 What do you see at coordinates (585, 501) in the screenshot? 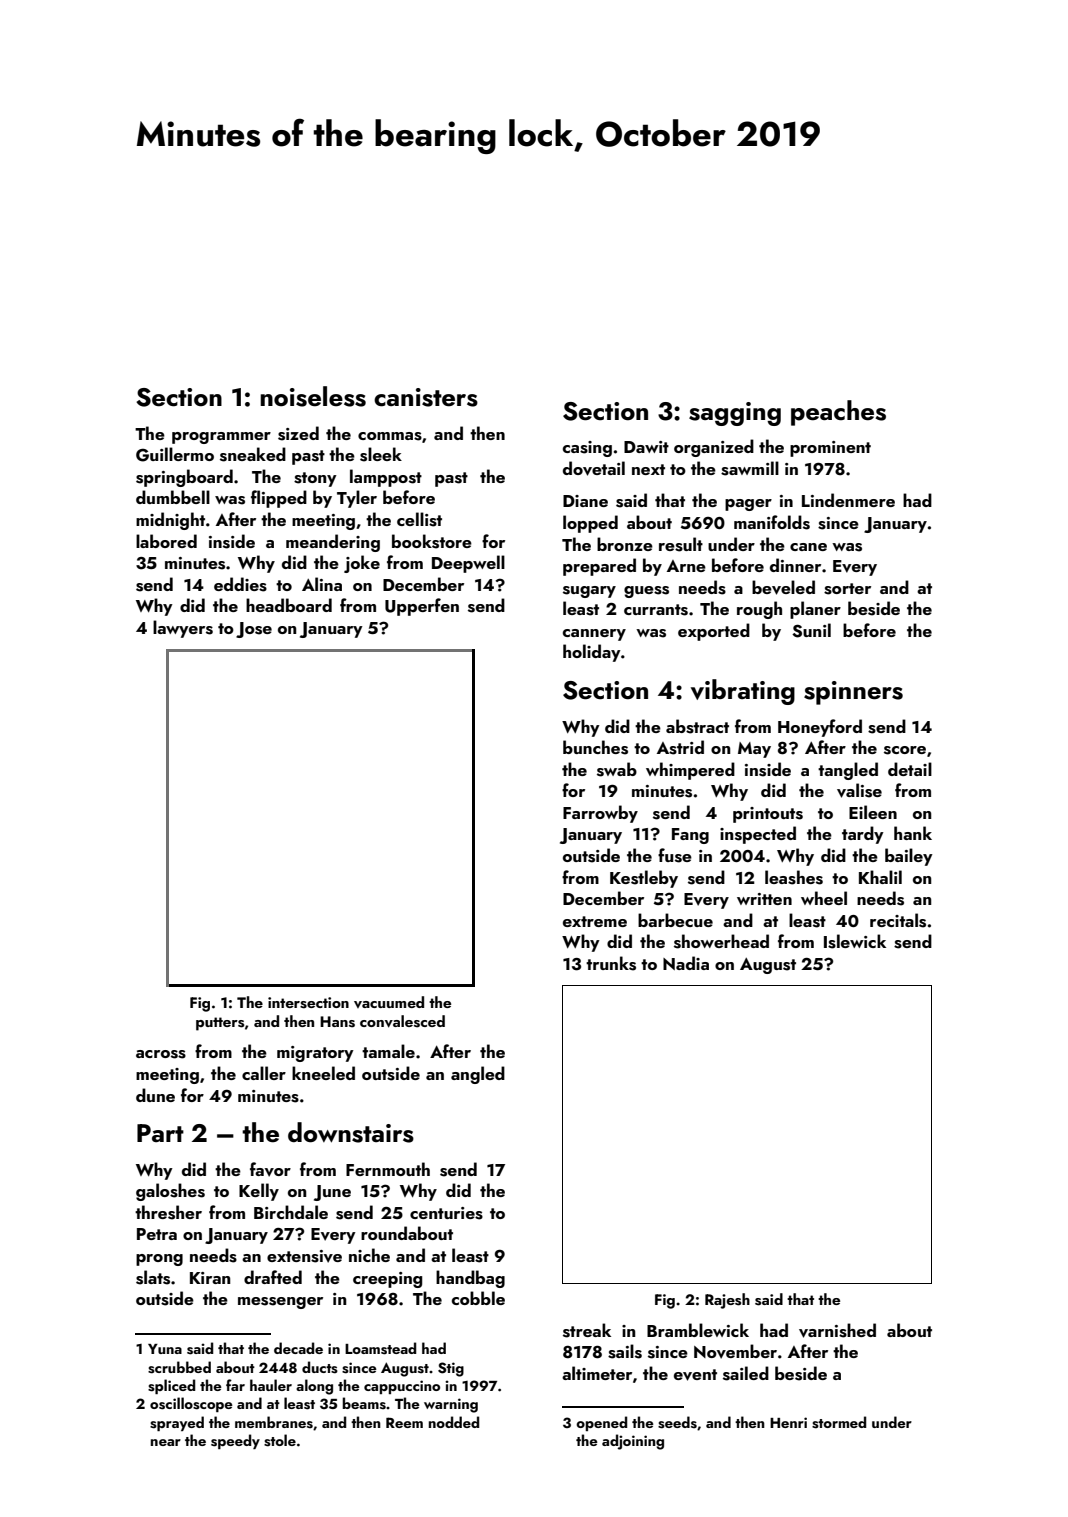
I see `Diane` at bounding box center [585, 501].
